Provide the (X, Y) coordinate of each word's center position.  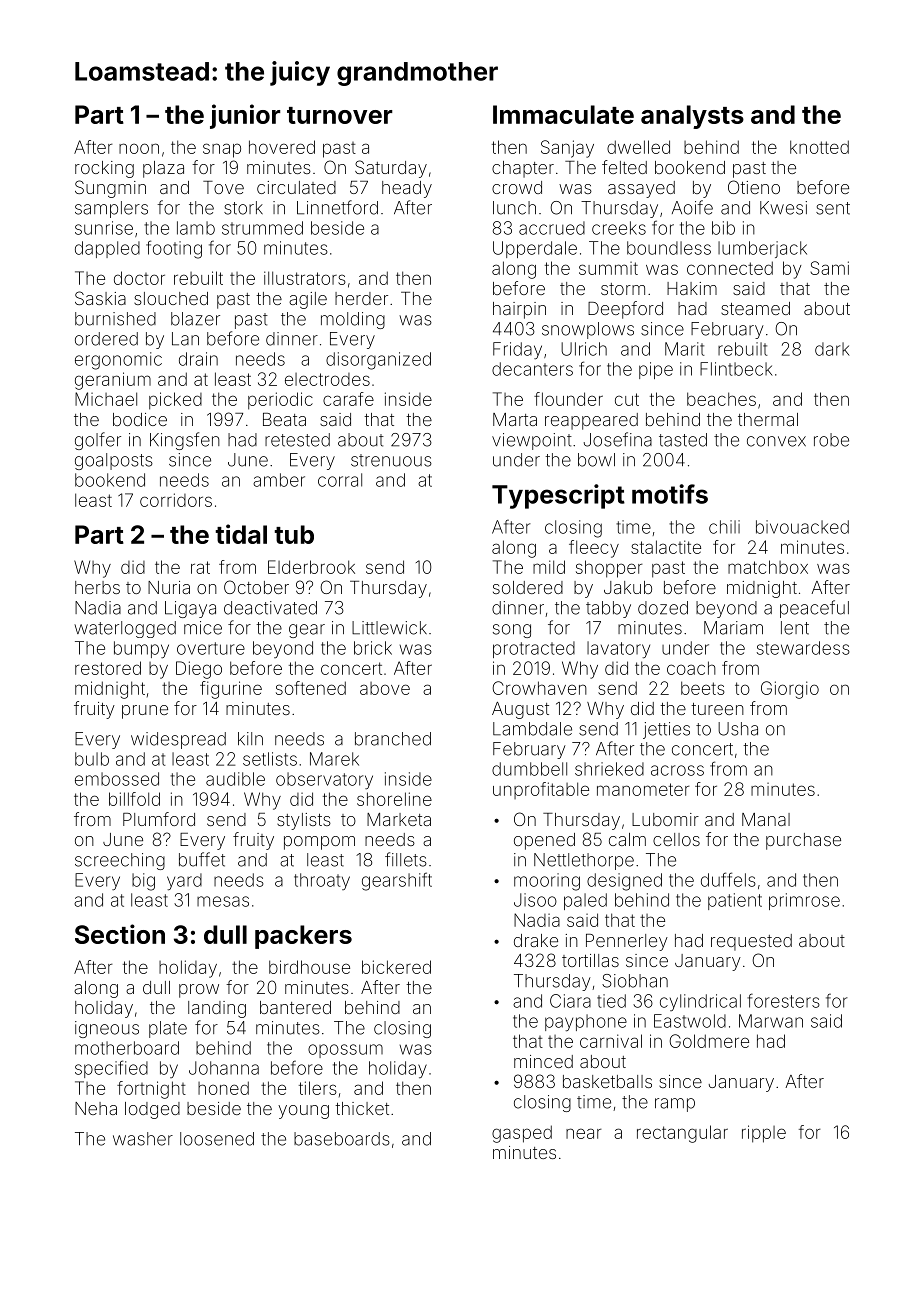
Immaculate (563, 114)
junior (245, 116)
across (677, 770)
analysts (692, 117)
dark (832, 349)
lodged (152, 1110)
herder (361, 298)
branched (393, 739)
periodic (280, 401)
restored (108, 668)
